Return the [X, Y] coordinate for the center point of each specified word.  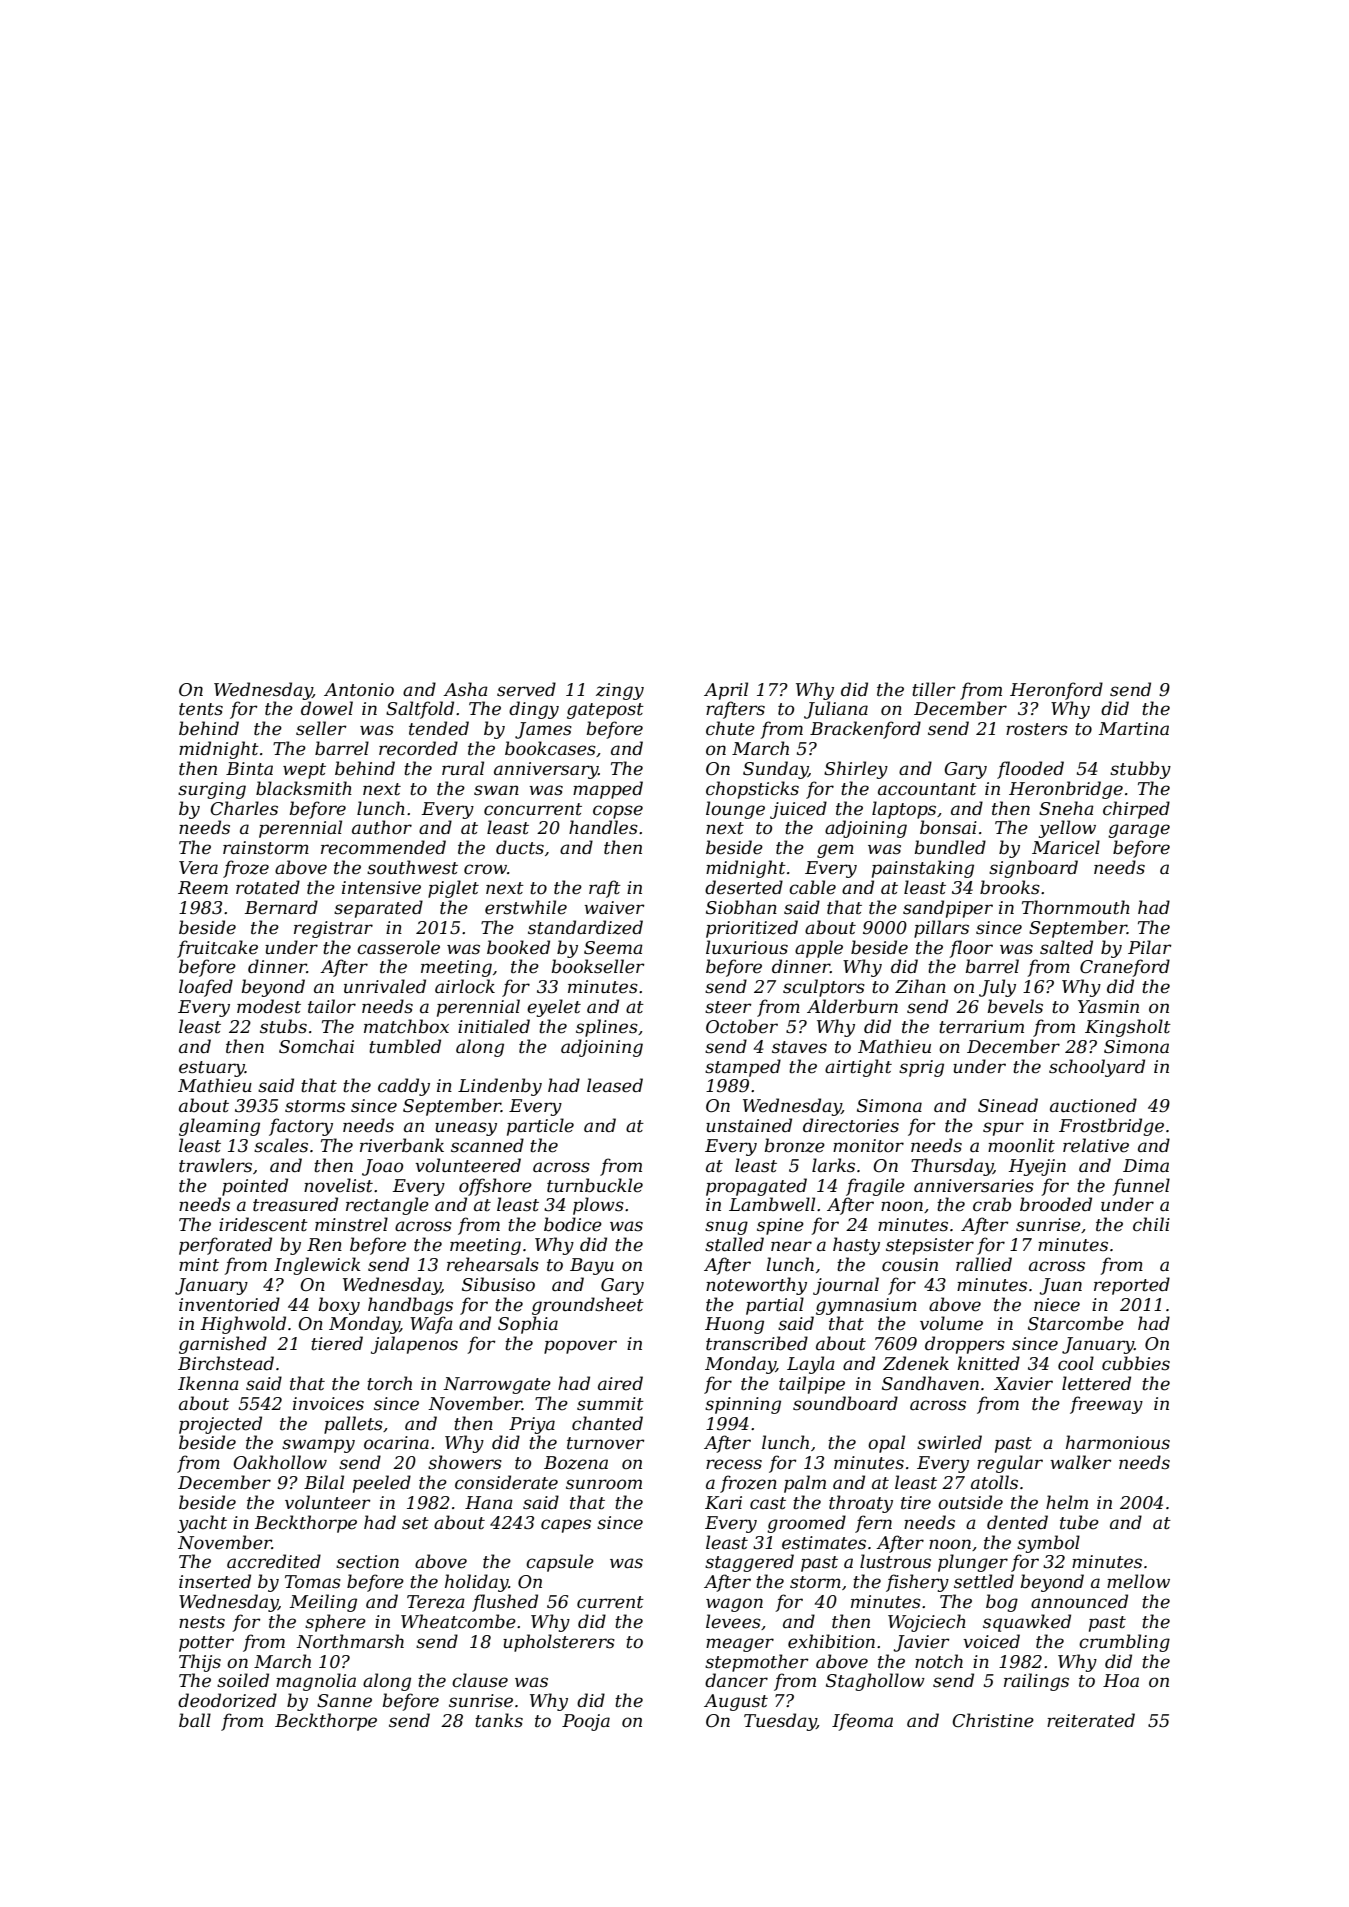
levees [733, 1621]
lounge [735, 810]
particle [540, 1127]
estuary [212, 1069]
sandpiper [948, 909]
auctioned [1093, 1105]
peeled [382, 1484]
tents [201, 709]
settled [984, 1581]
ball [195, 1720]
